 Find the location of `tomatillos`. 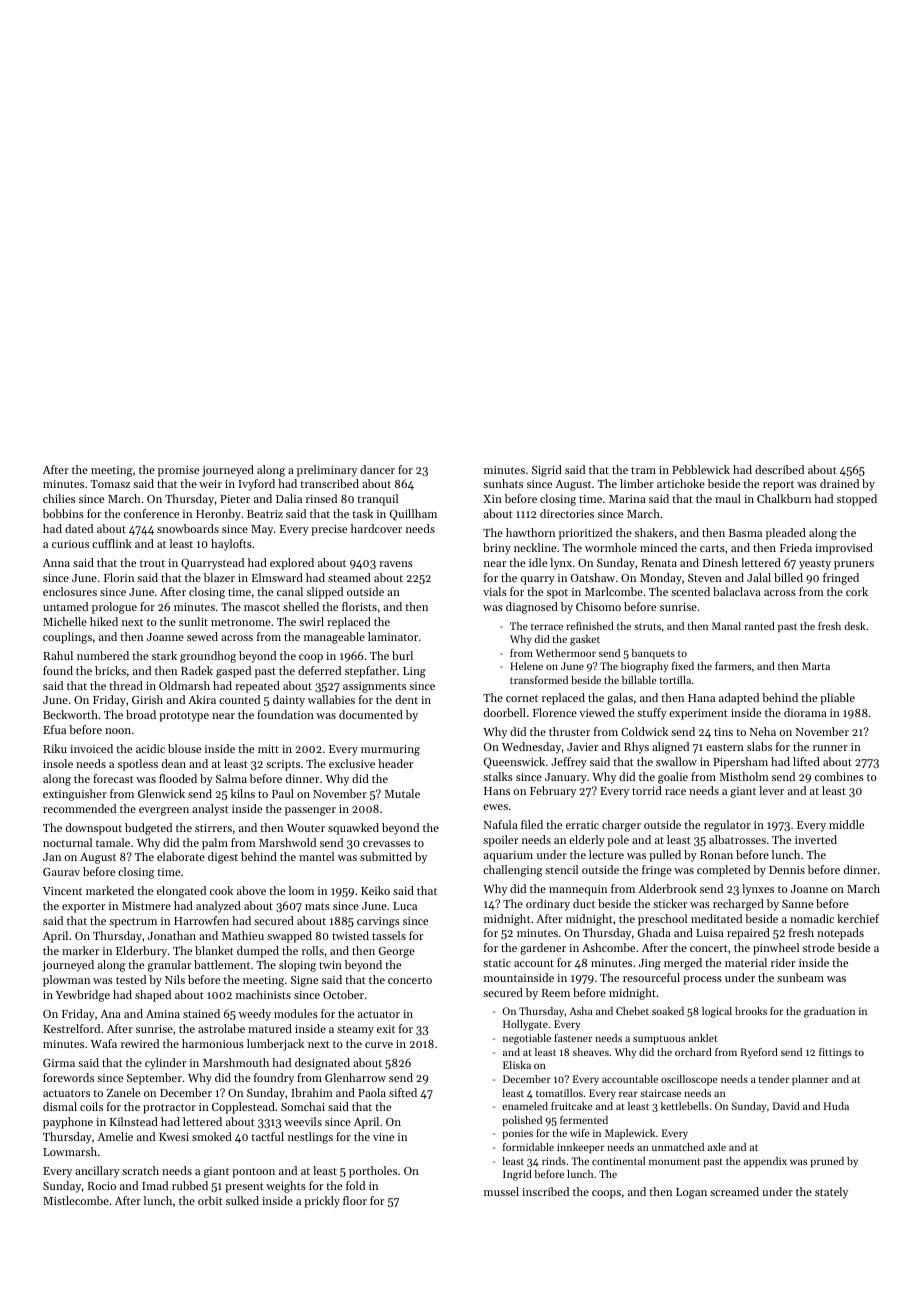

tomatillos is located at coordinates (559, 1093).
